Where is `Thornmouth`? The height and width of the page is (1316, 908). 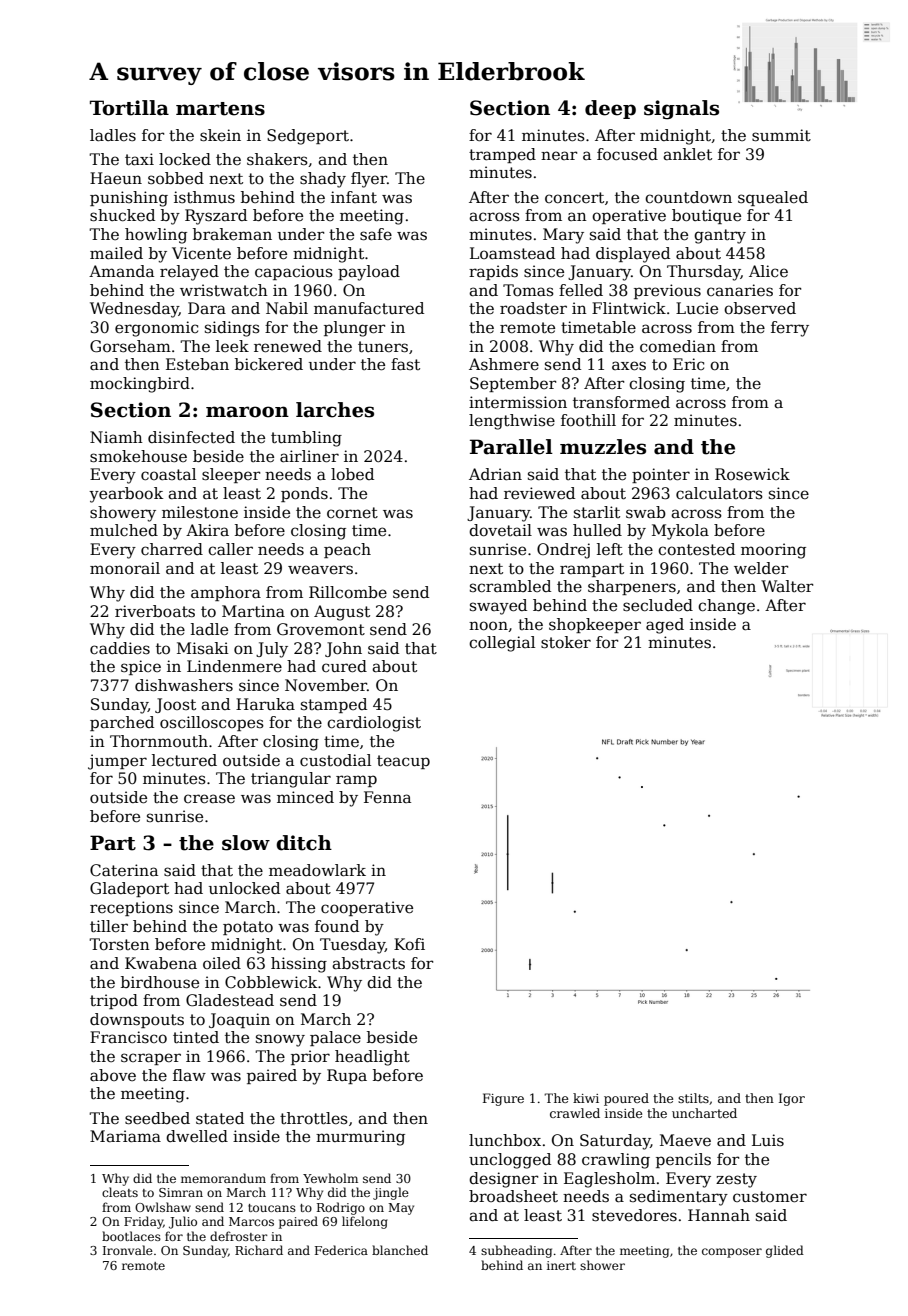 Thornmouth is located at coordinates (159, 741).
